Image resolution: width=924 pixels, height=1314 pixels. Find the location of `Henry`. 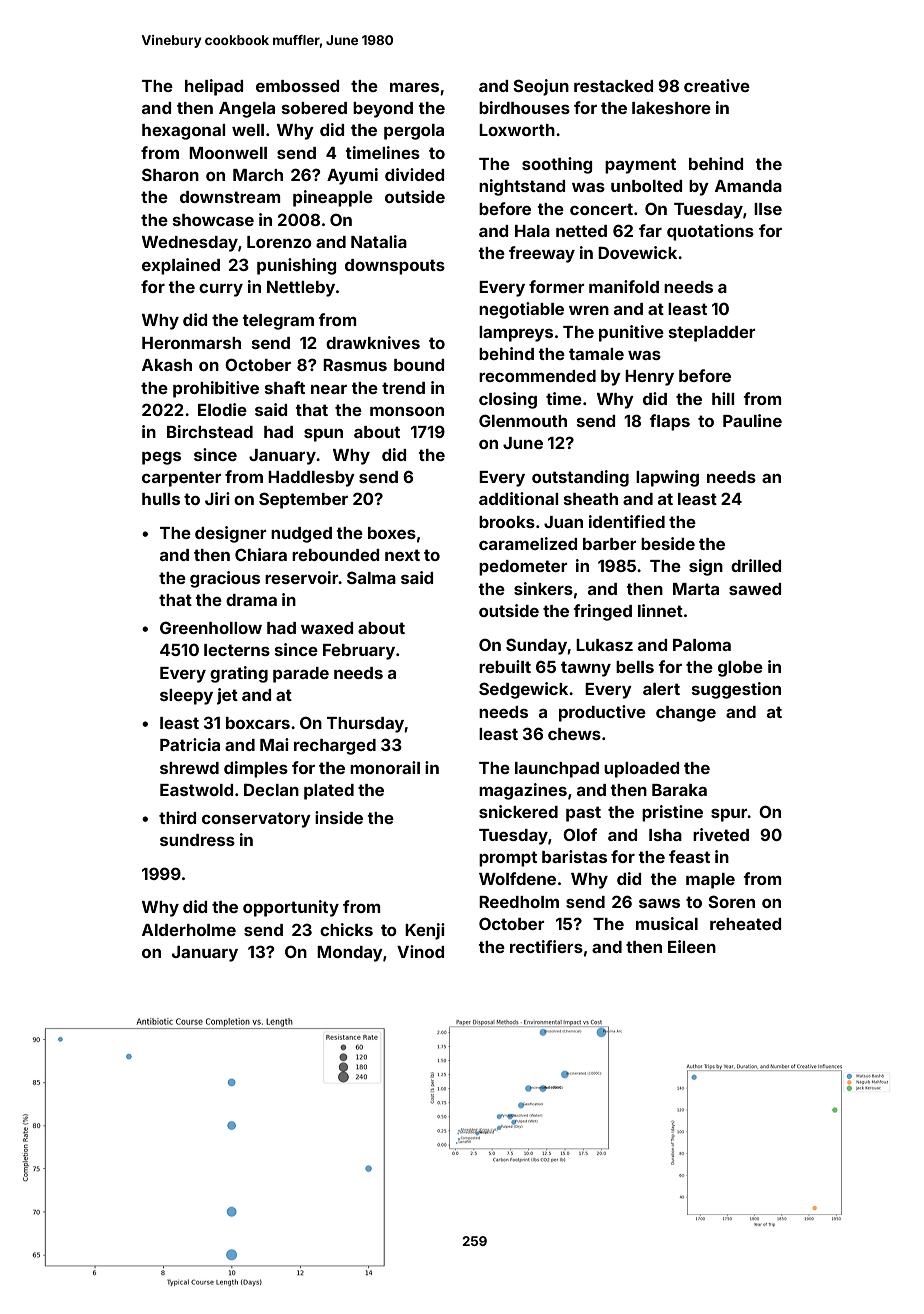

Henry is located at coordinates (649, 378).
